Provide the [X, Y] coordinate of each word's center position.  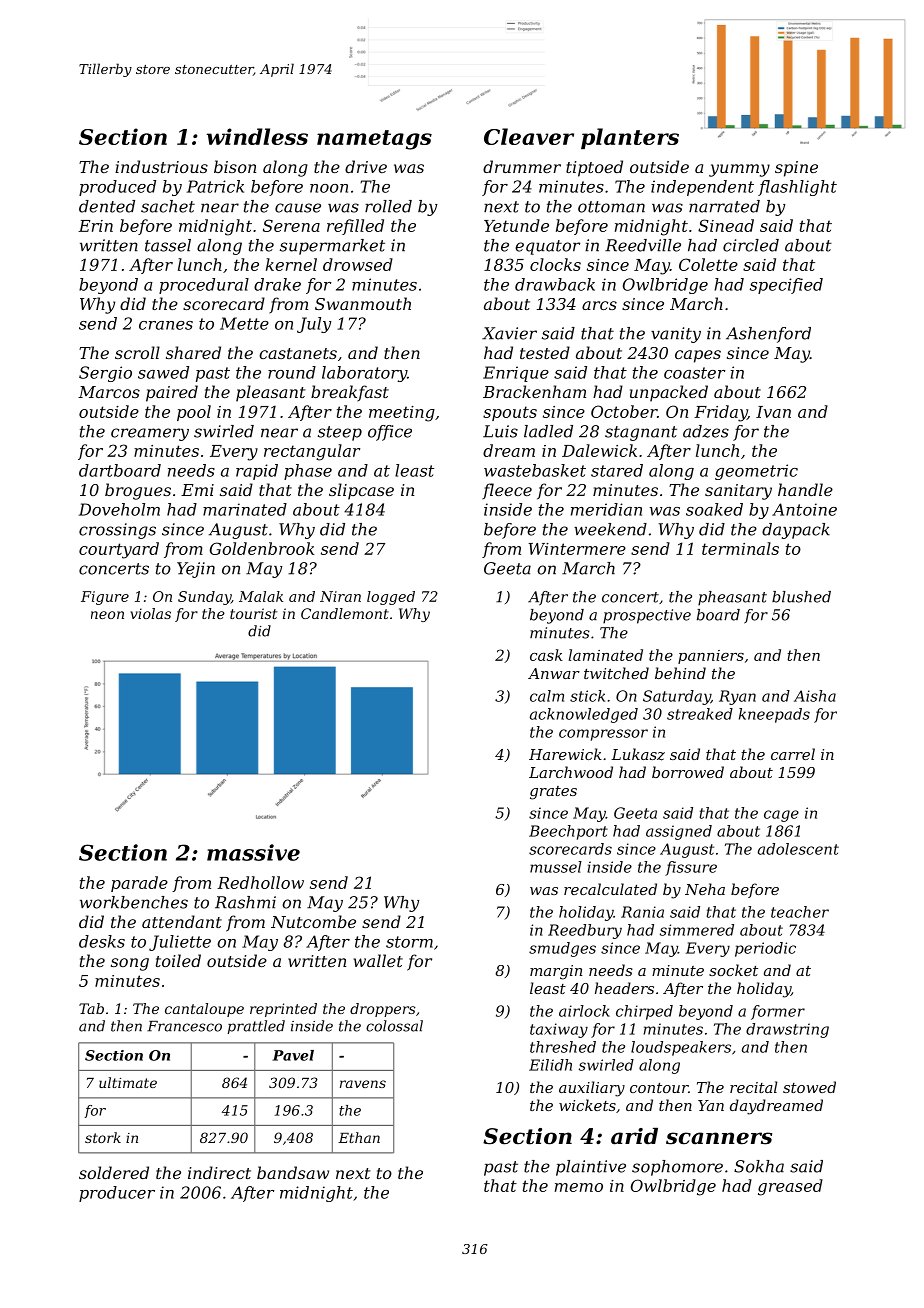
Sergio [105, 374]
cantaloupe [204, 1010]
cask [546, 655]
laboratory [364, 374]
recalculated [610, 889]
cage [781, 816]
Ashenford [768, 335]
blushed [801, 597]
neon [107, 615]
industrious [161, 166]
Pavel [293, 1055]
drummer [522, 166]
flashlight [797, 188]
